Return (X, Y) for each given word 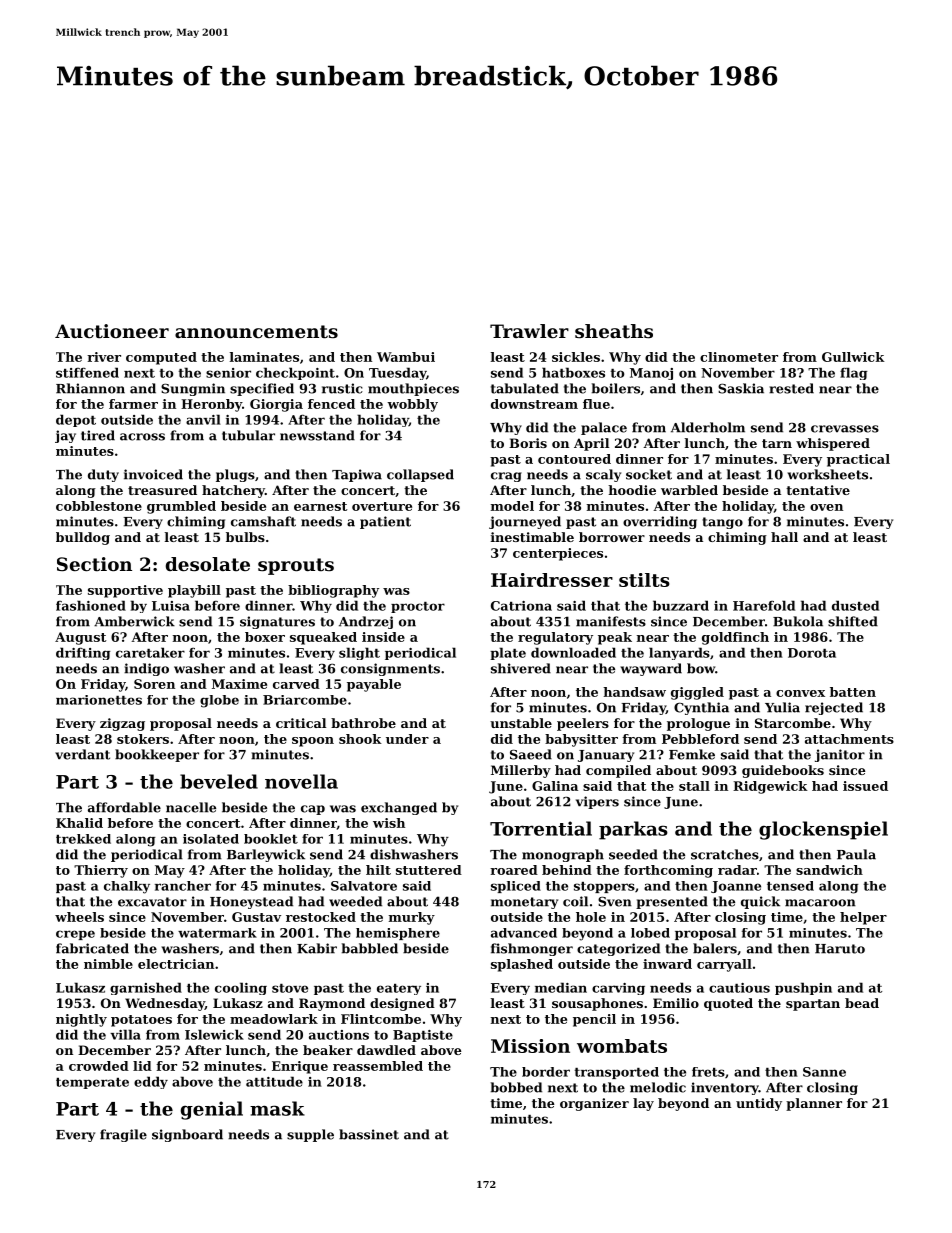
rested (791, 388)
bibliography (333, 591)
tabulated (525, 388)
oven (826, 507)
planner (814, 1104)
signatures (277, 622)
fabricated (92, 948)
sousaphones (597, 1004)
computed (161, 358)
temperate (92, 1083)
